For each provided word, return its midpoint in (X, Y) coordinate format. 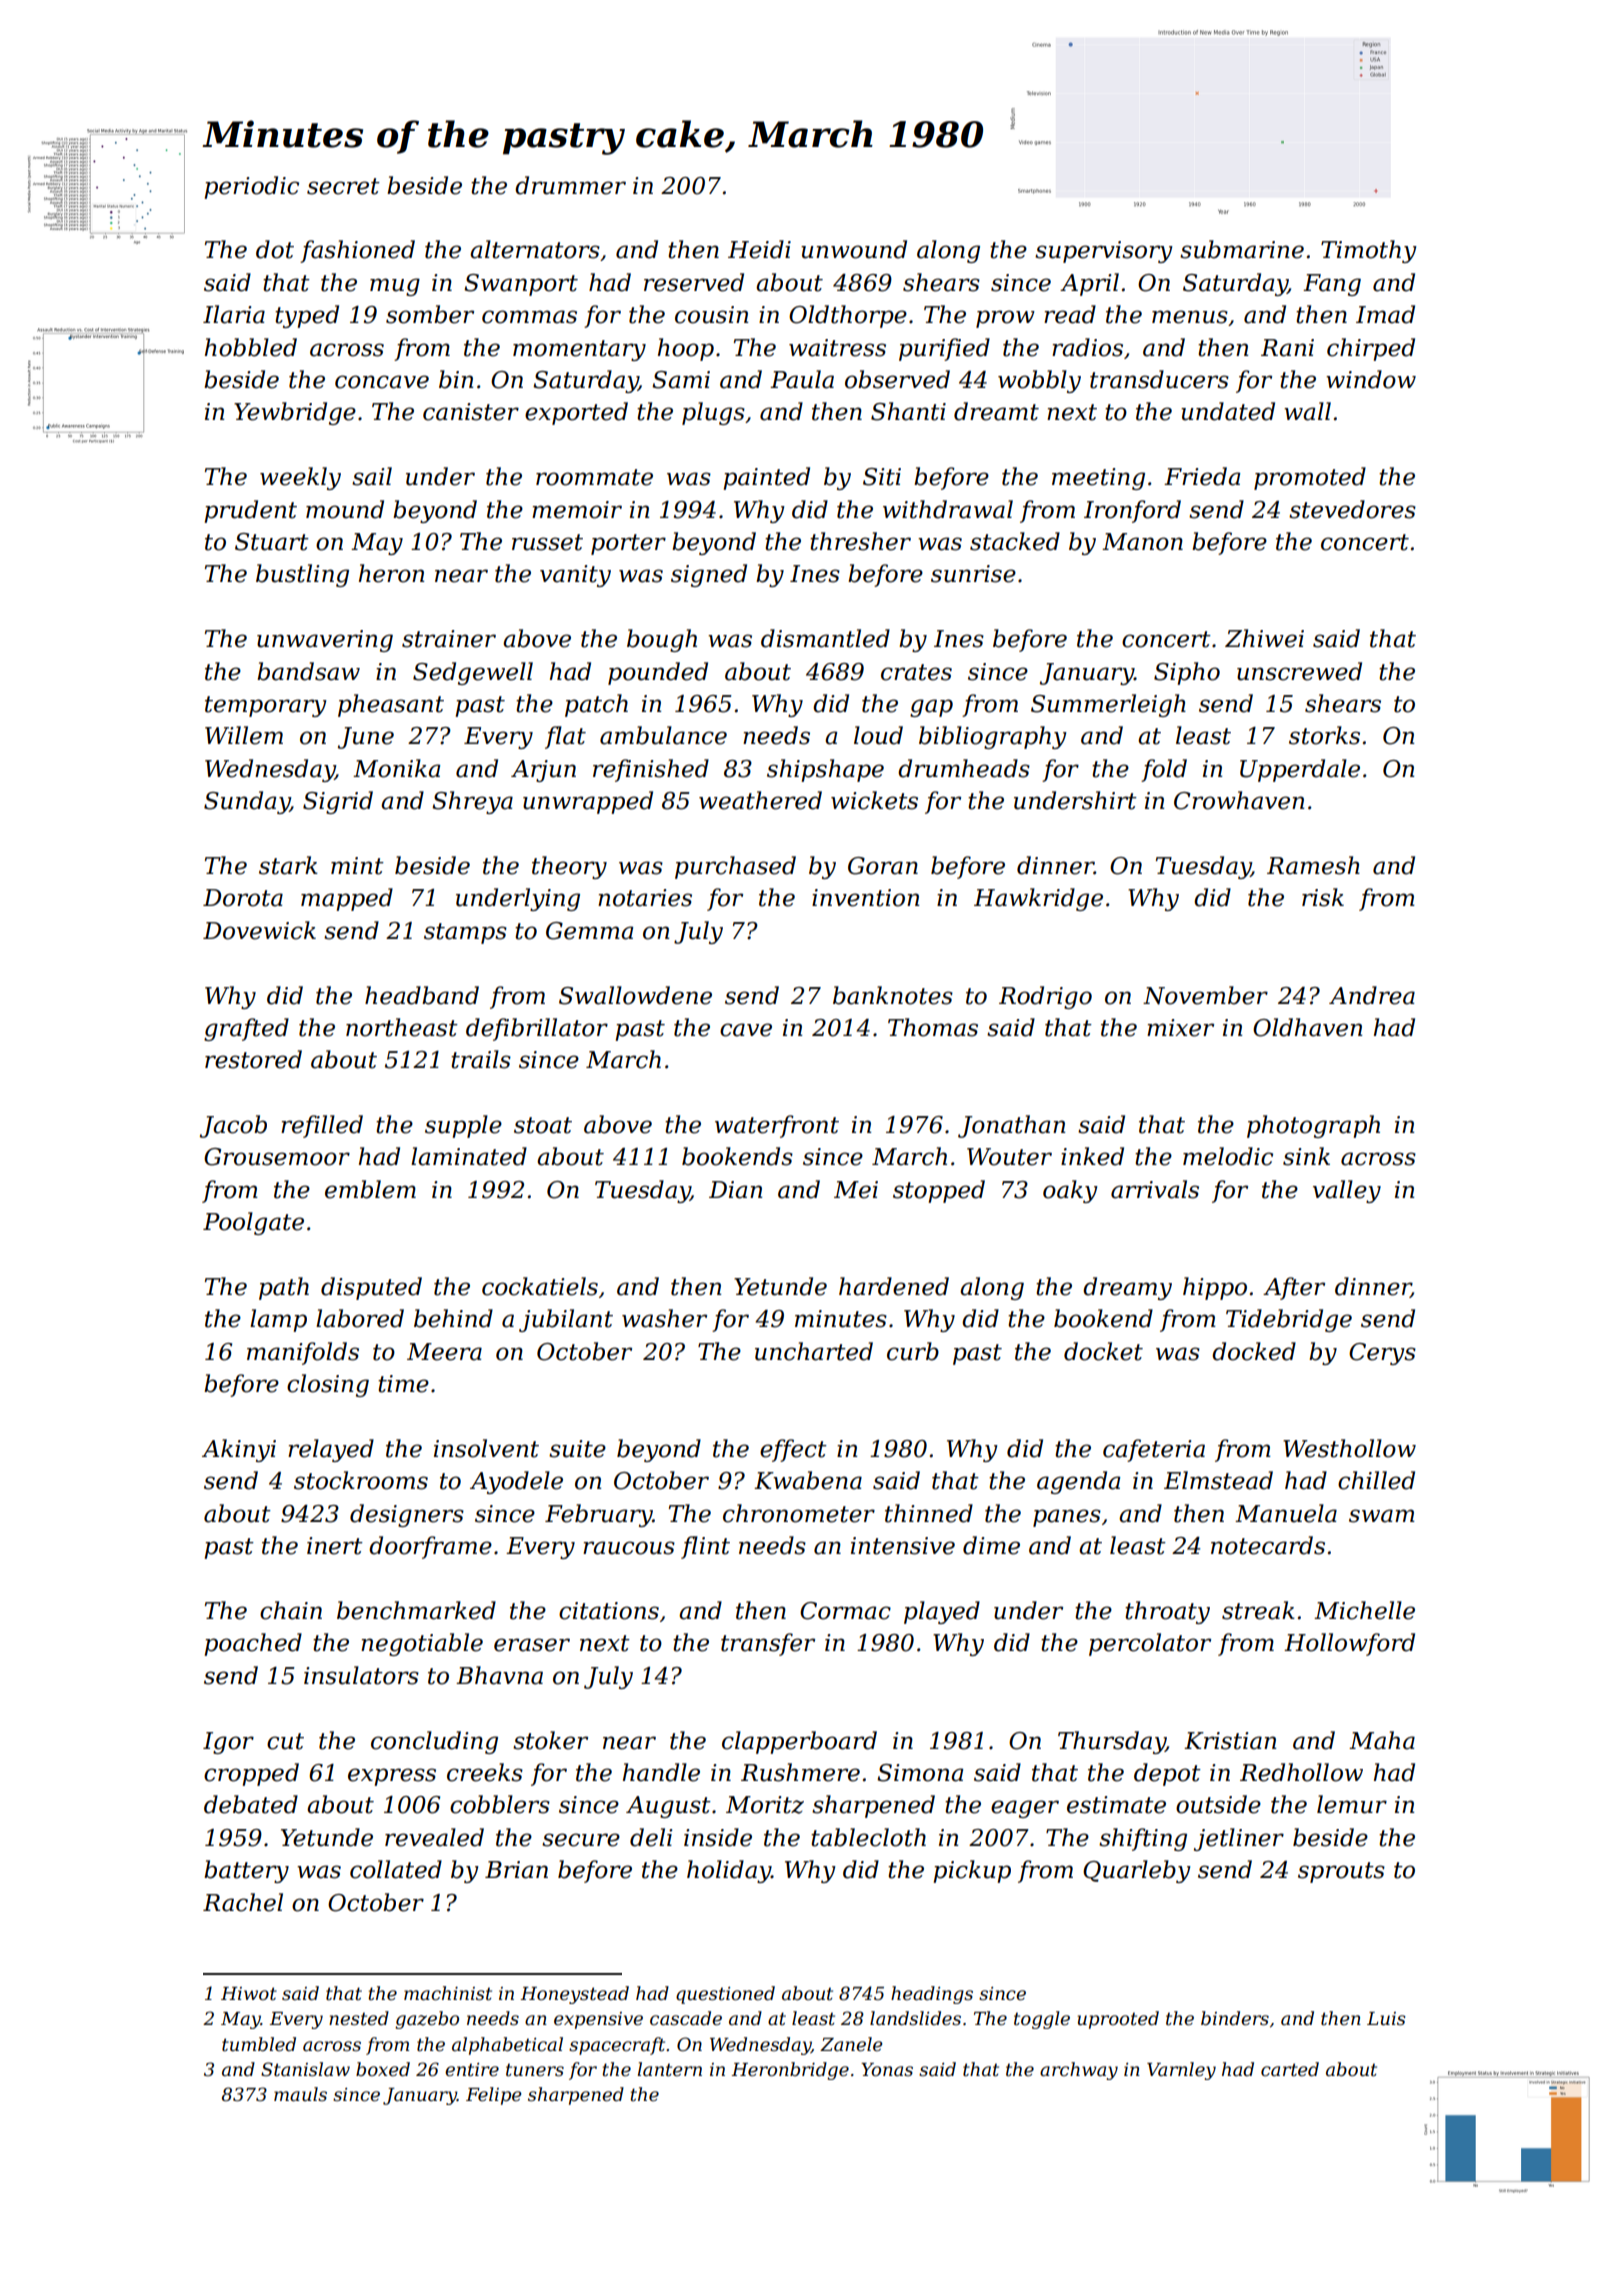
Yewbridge (295, 413)
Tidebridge (1289, 1320)
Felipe (494, 2096)
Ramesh (1313, 865)
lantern (670, 2069)
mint (357, 866)
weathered (760, 800)
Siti (882, 477)
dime (991, 1545)
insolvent (486, 1448)
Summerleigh (1108, 705)
